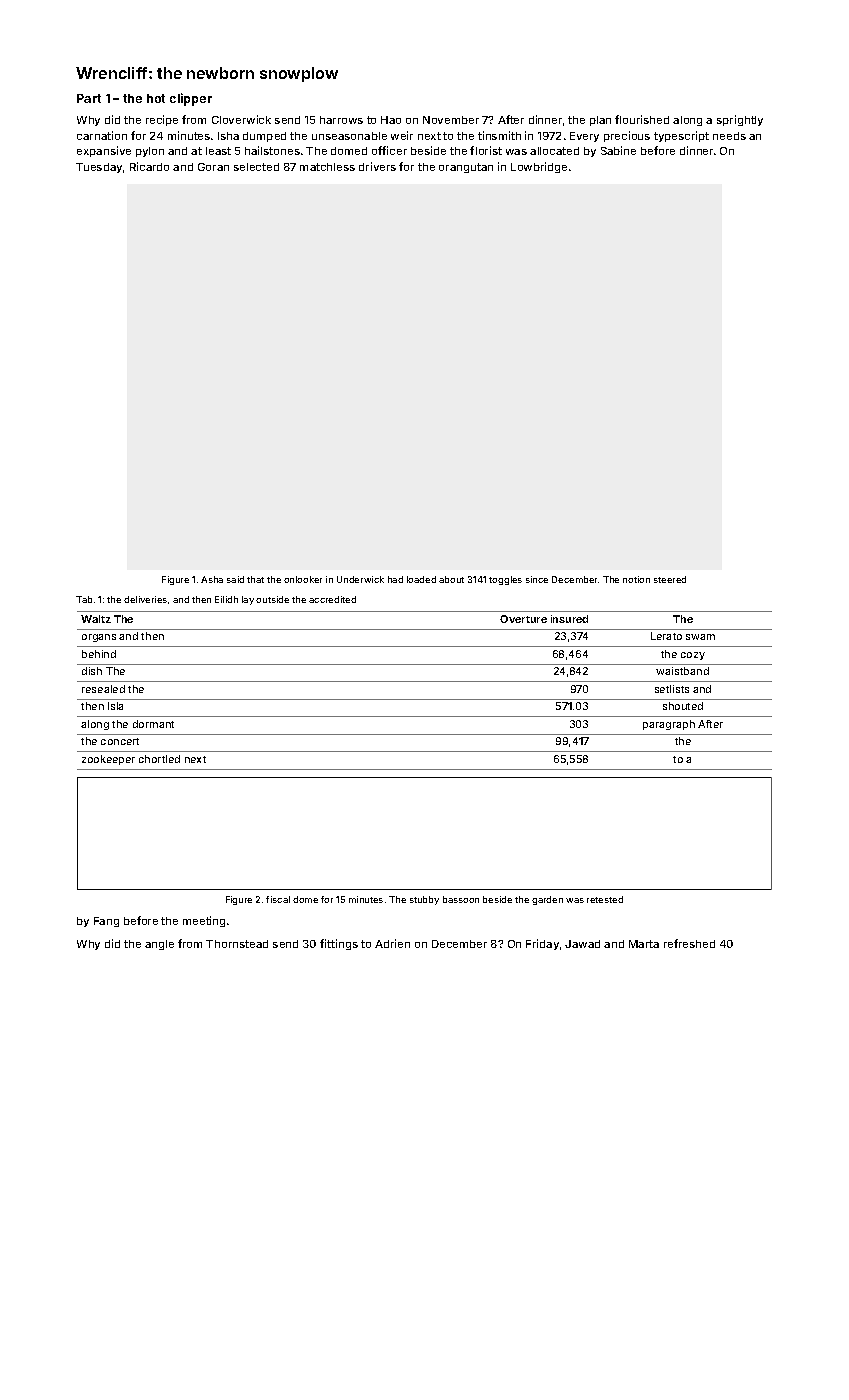  I want to click on selected, so click(256, 167).
